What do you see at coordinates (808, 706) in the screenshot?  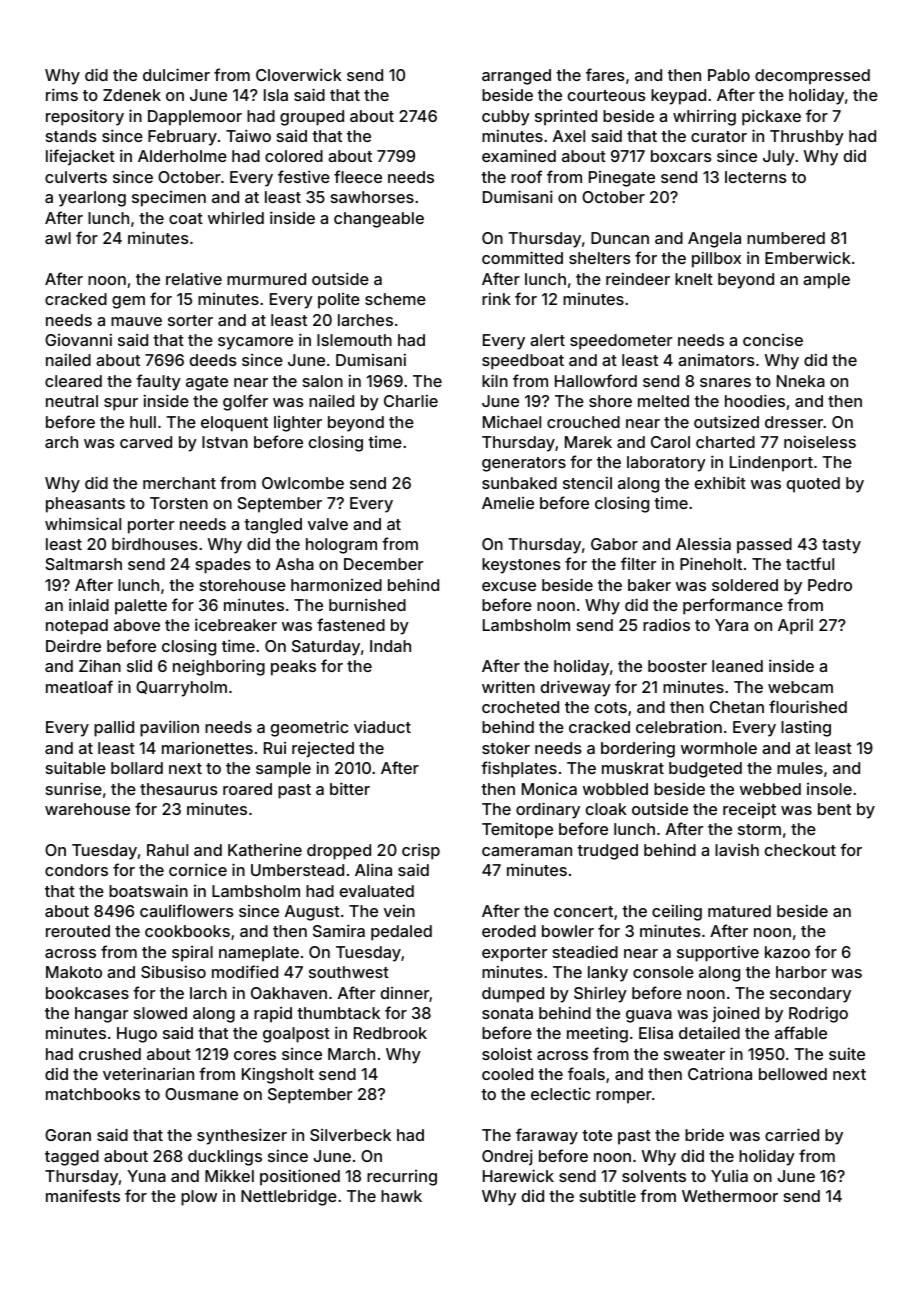 I see `flourished` at bounding box center [808, 706].
